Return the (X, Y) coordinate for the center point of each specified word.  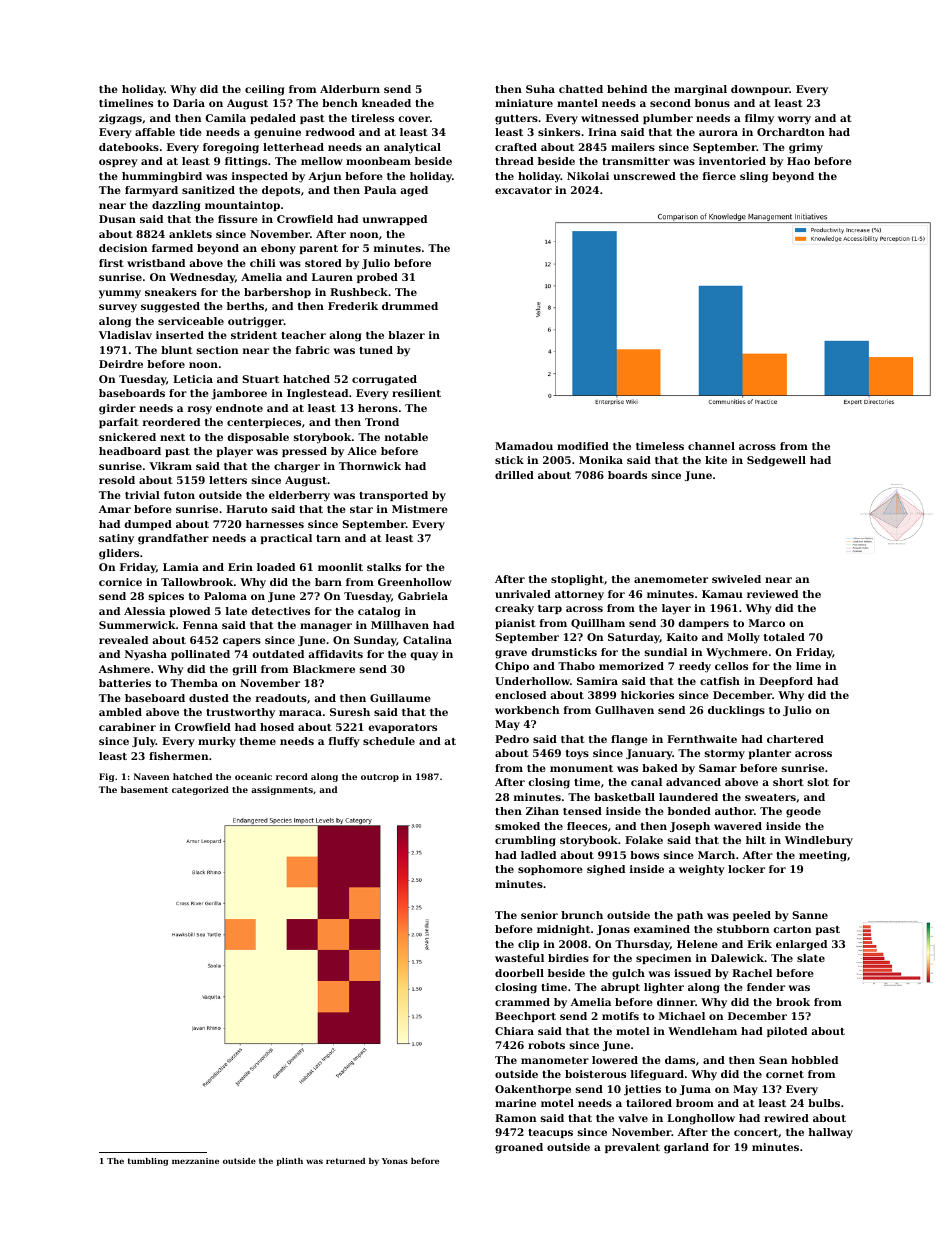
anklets (190, 234)
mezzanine (195, 1161)
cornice (120, 582)
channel (711, 446)
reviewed (772, 594)
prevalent (632, 1148)
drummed (410, 306)
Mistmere (420, 509)
